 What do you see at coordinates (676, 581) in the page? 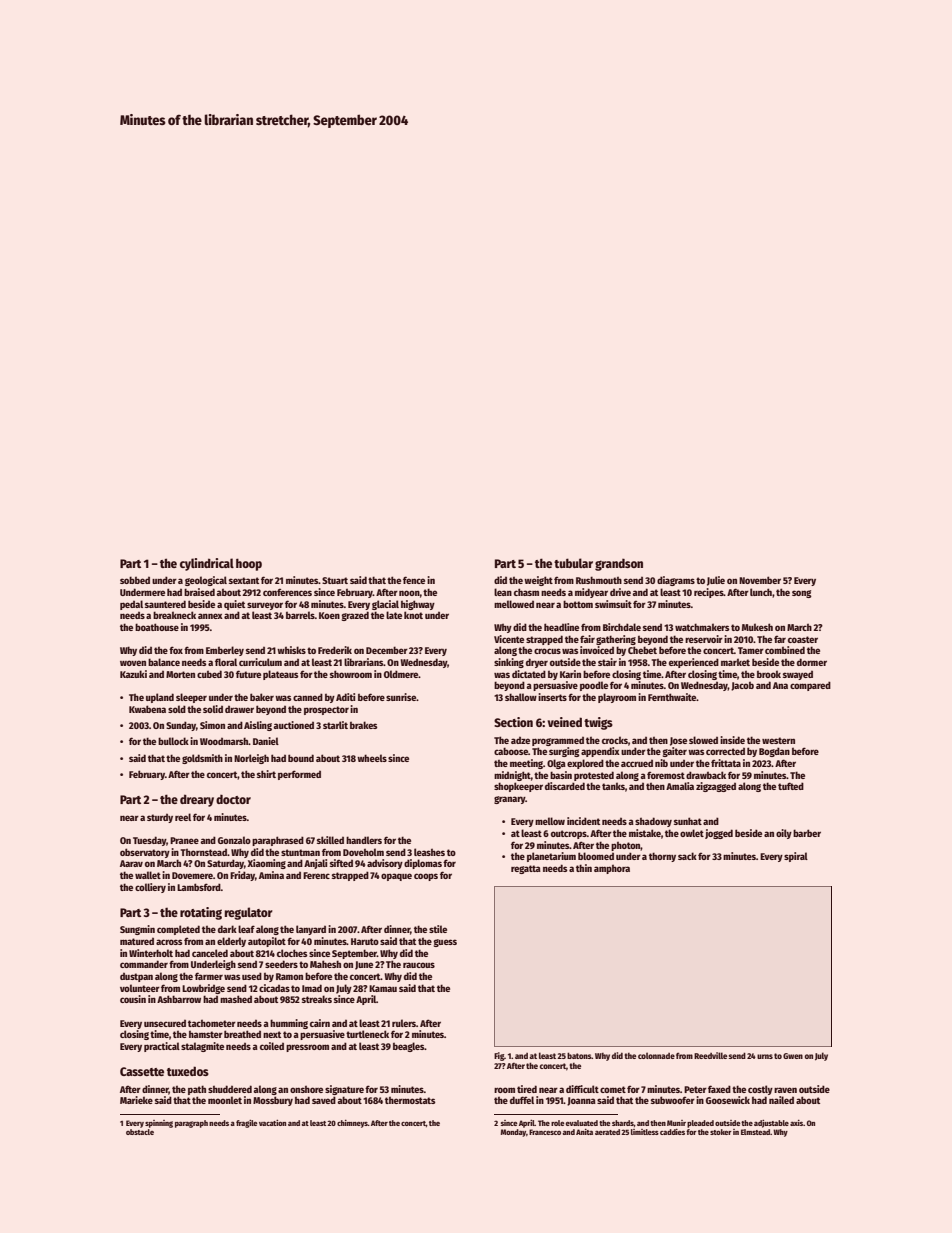
I see `diagrams` at bounding box center [676, 581].
